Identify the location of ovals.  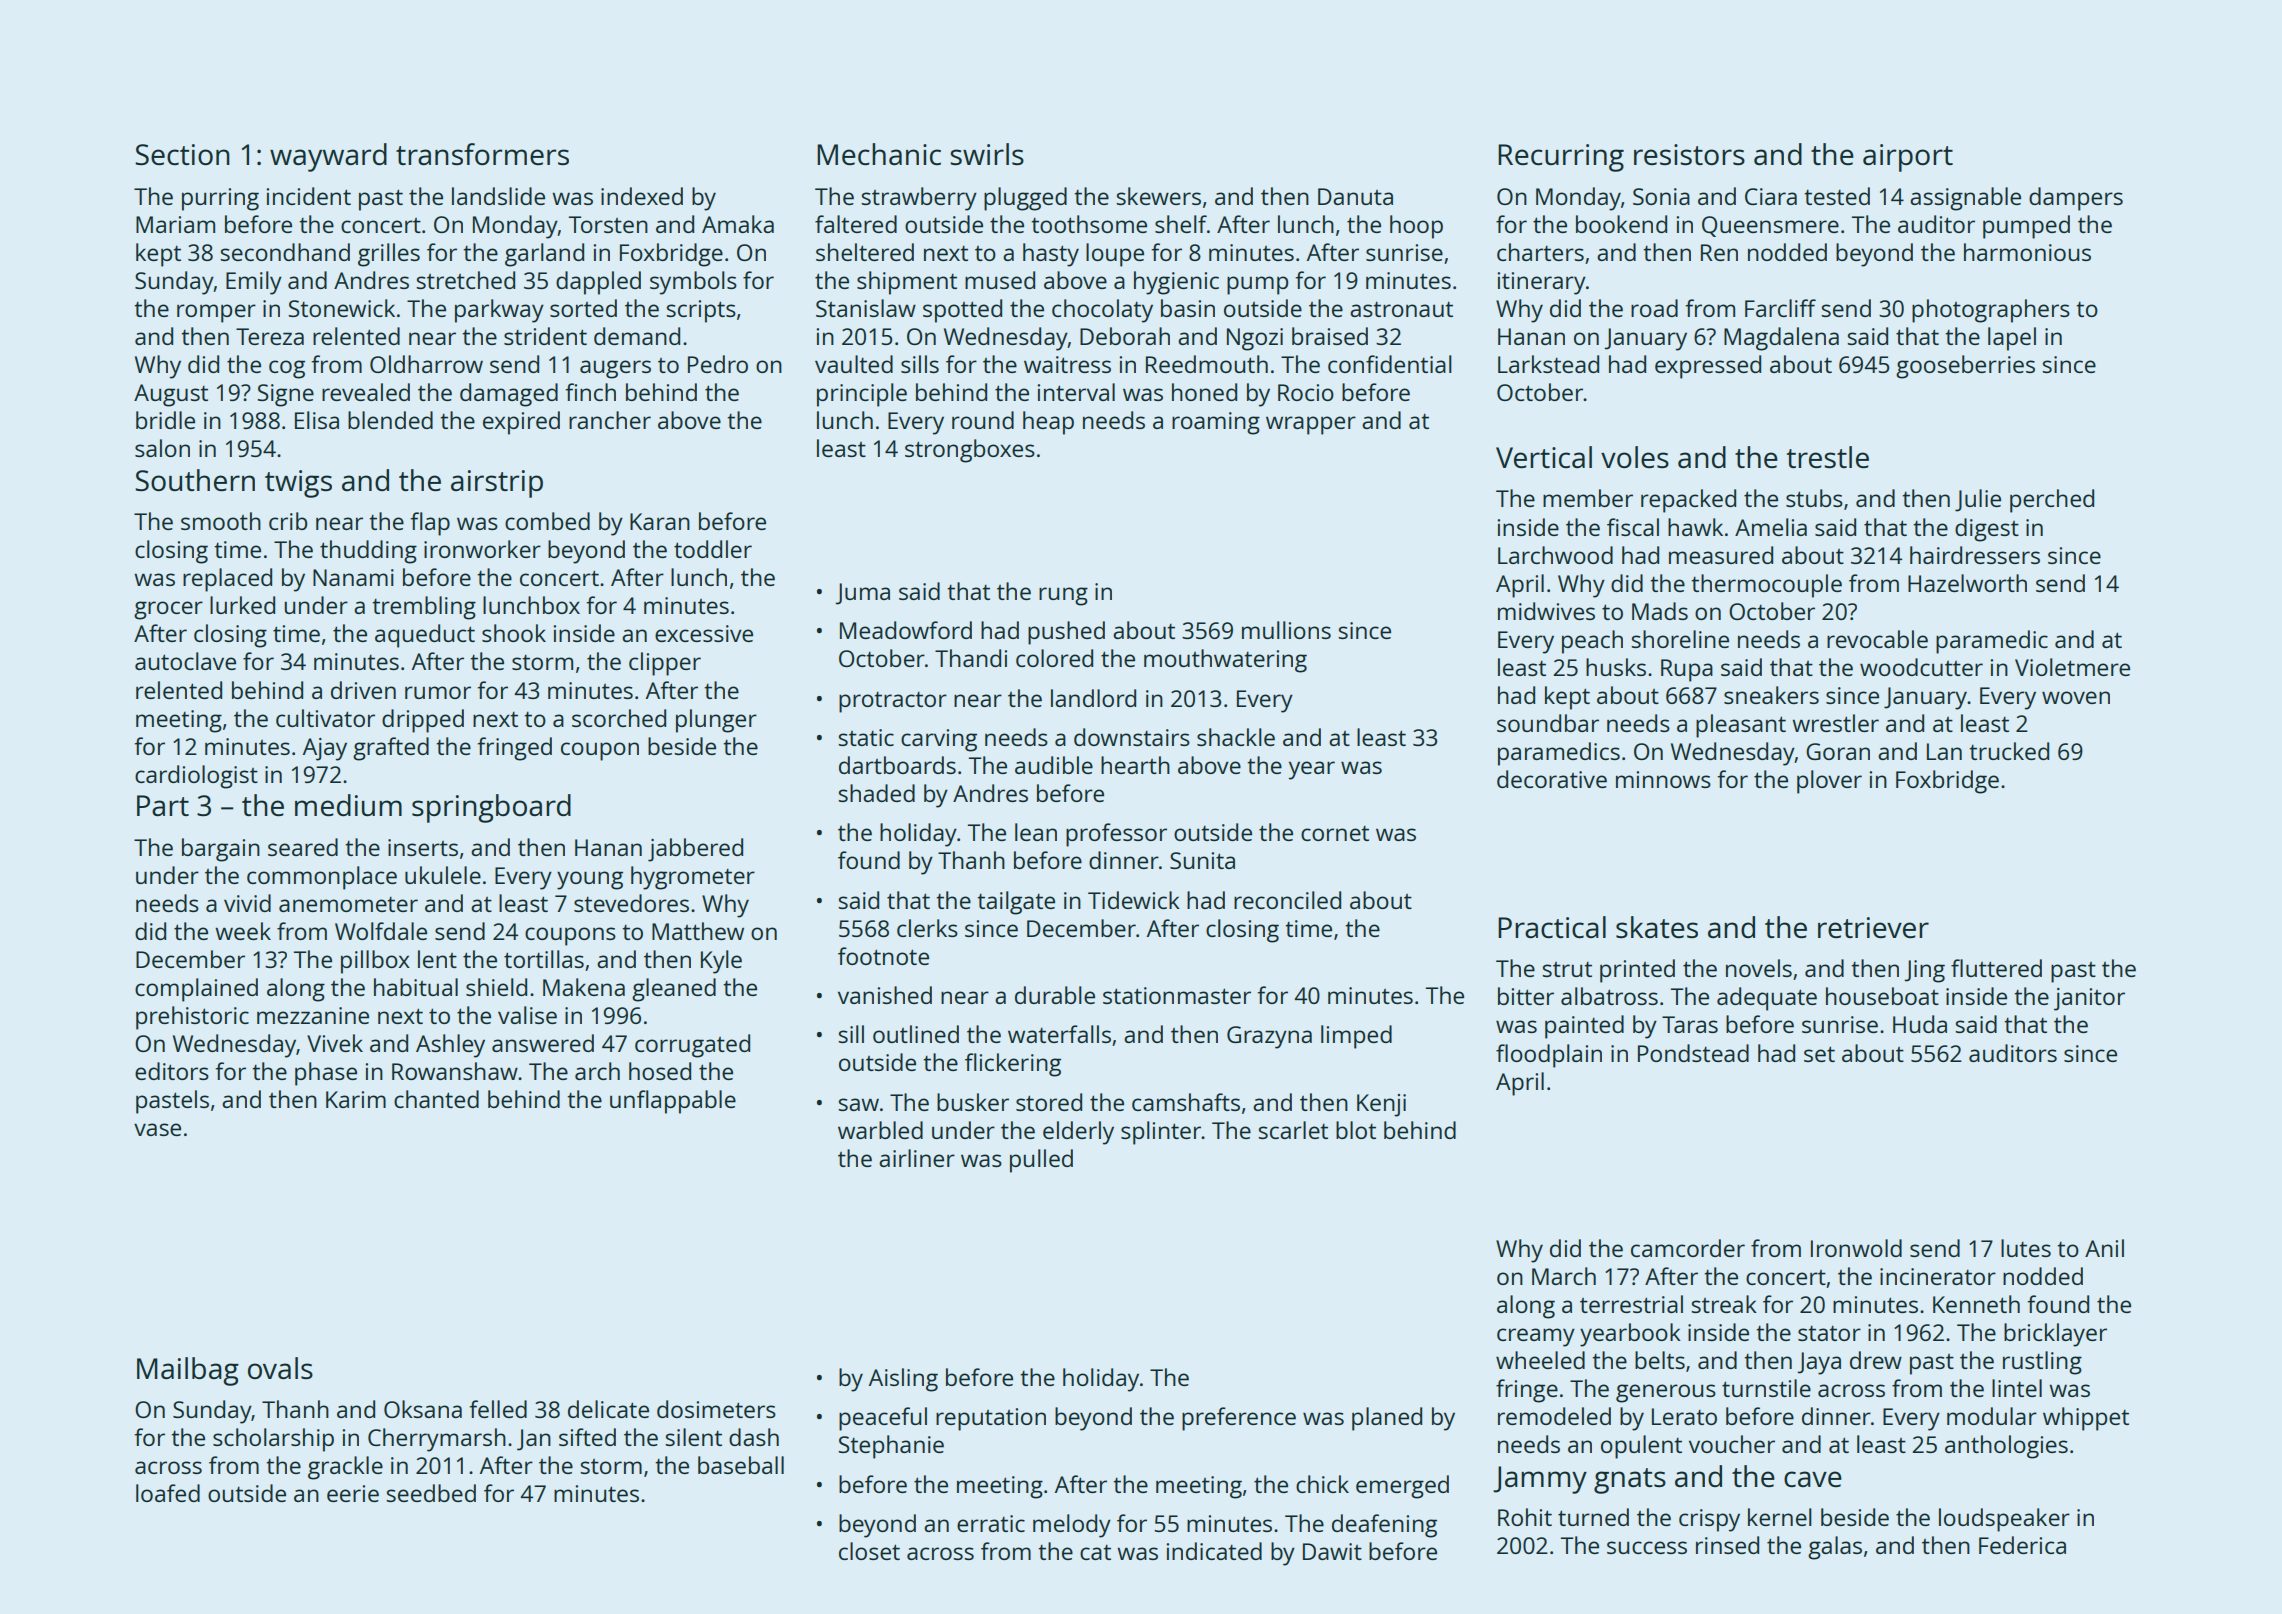
(280, 1368).
